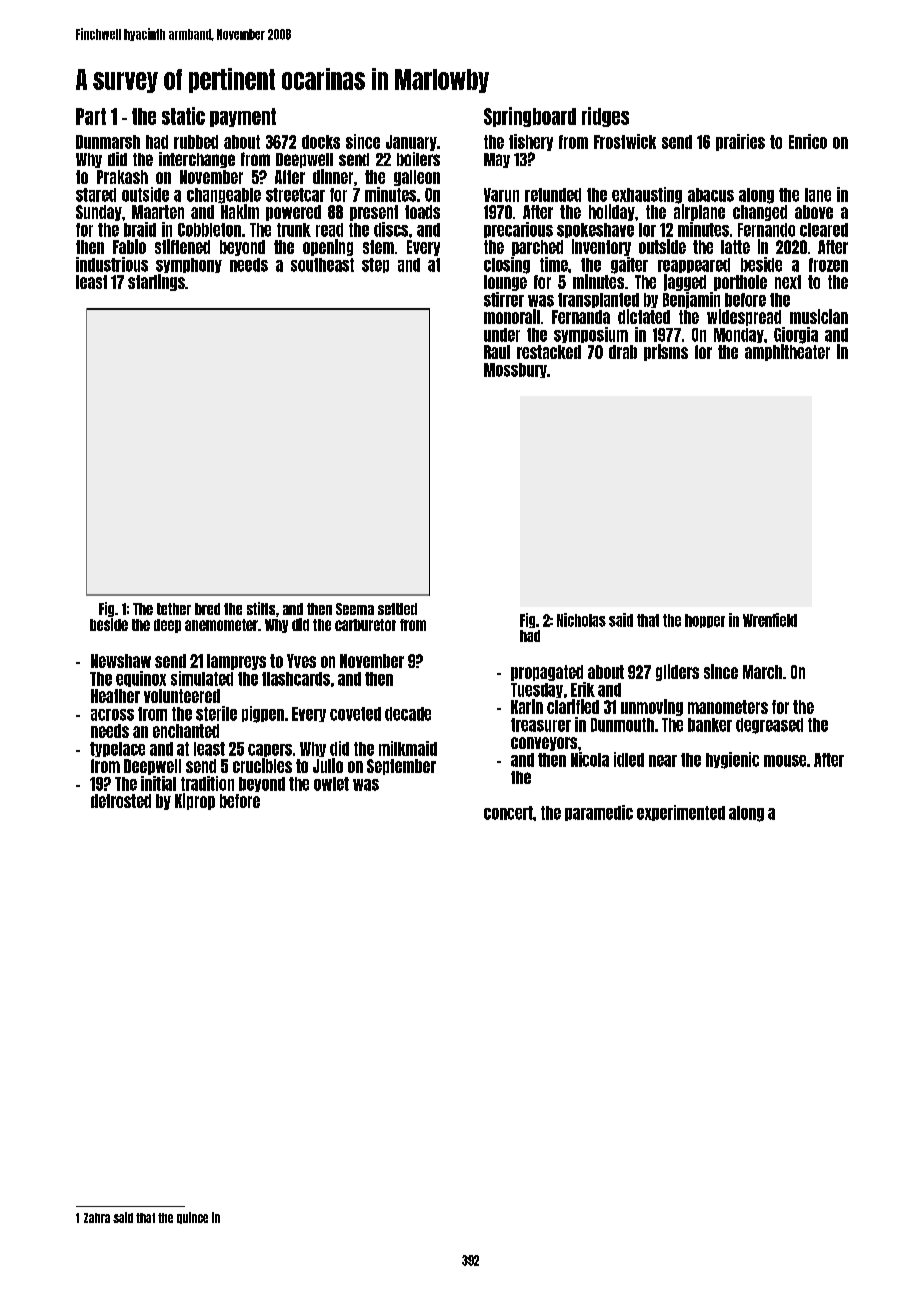 This page has height=1308, width=924. Describe the element at coordinates (691, 300) in the page. I see `Benjamin` at that location.
